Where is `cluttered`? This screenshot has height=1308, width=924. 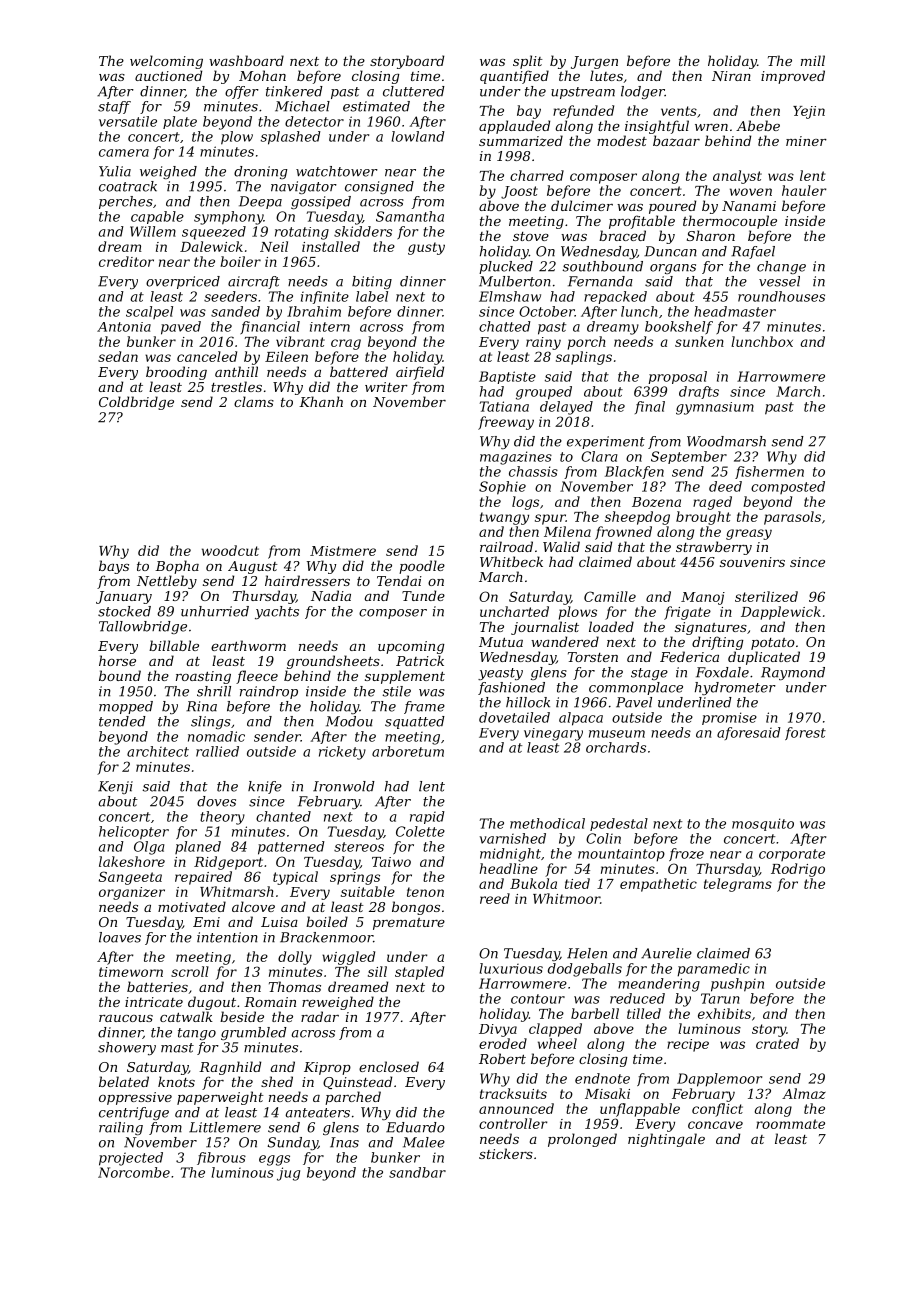
cluttered is located at coordinates (414, 91).
